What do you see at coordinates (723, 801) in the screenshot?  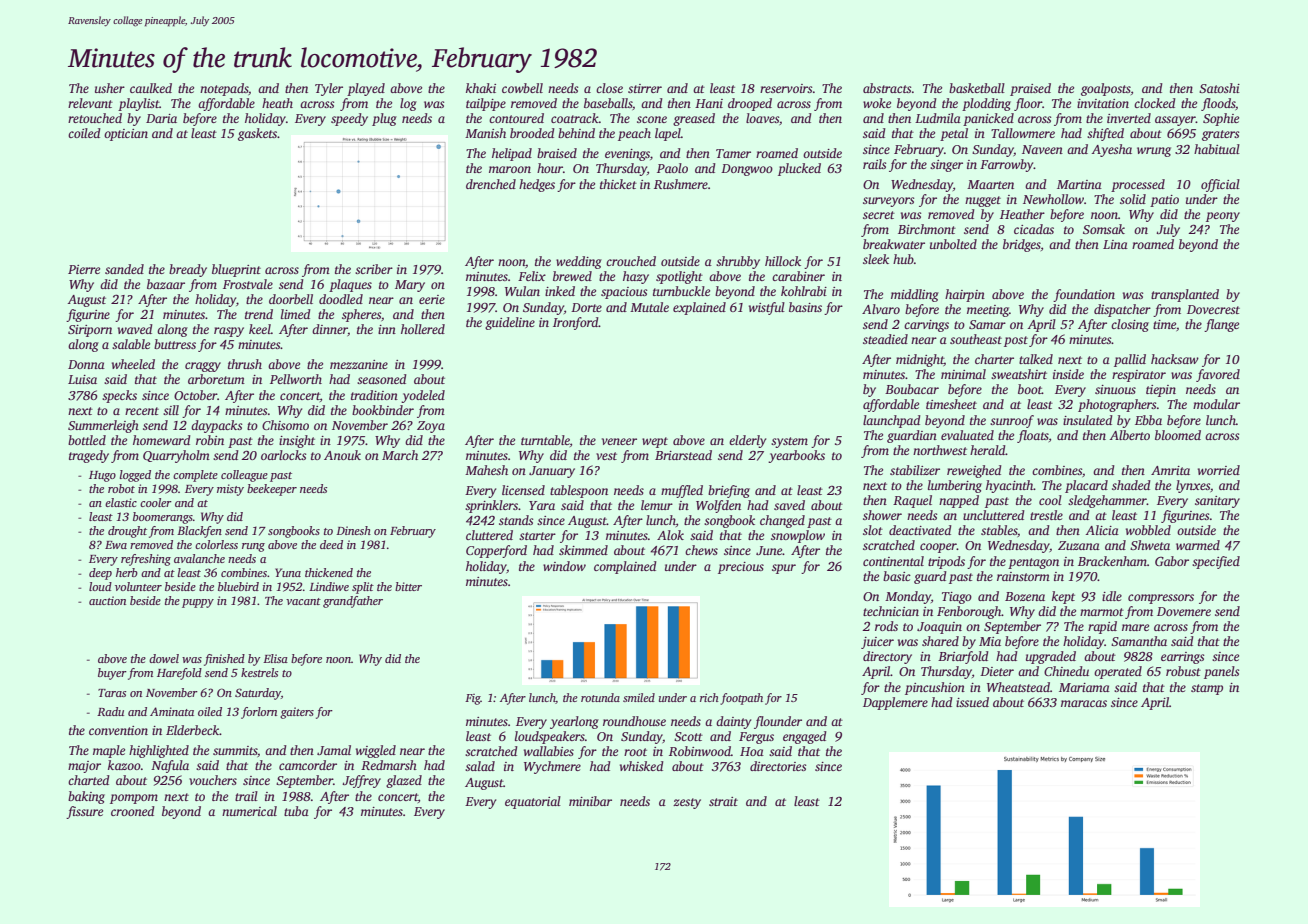 I see `strait` at bounding box center [723, 801].
